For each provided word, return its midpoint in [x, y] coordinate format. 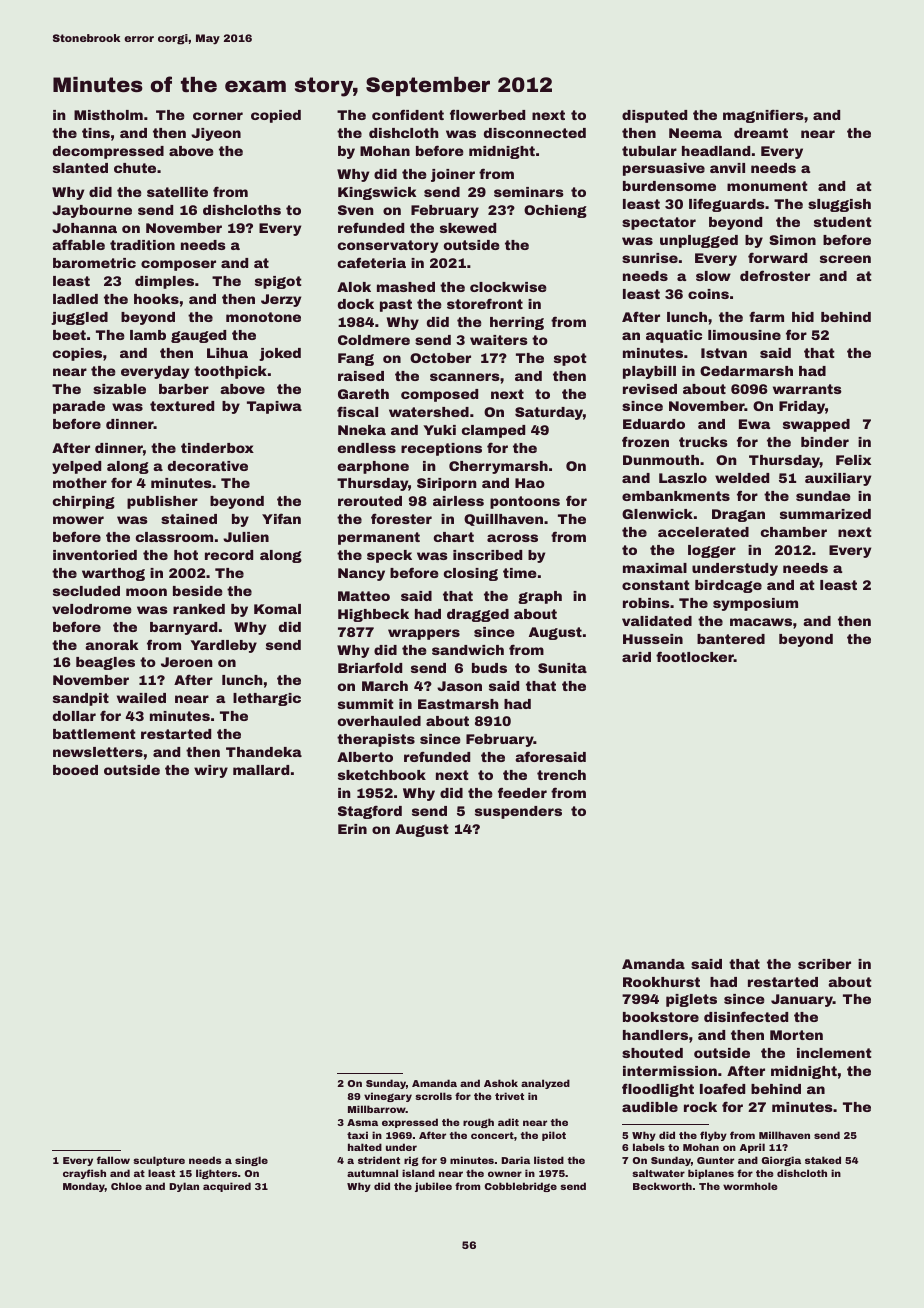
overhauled [379, 721]
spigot [278, 282]
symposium [755, 604]
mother [80, 483]
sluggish [839, 205]
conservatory [388, 246]
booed [75, 770]
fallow [113, 1160]
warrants [807, 389]
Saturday [549, 413]
